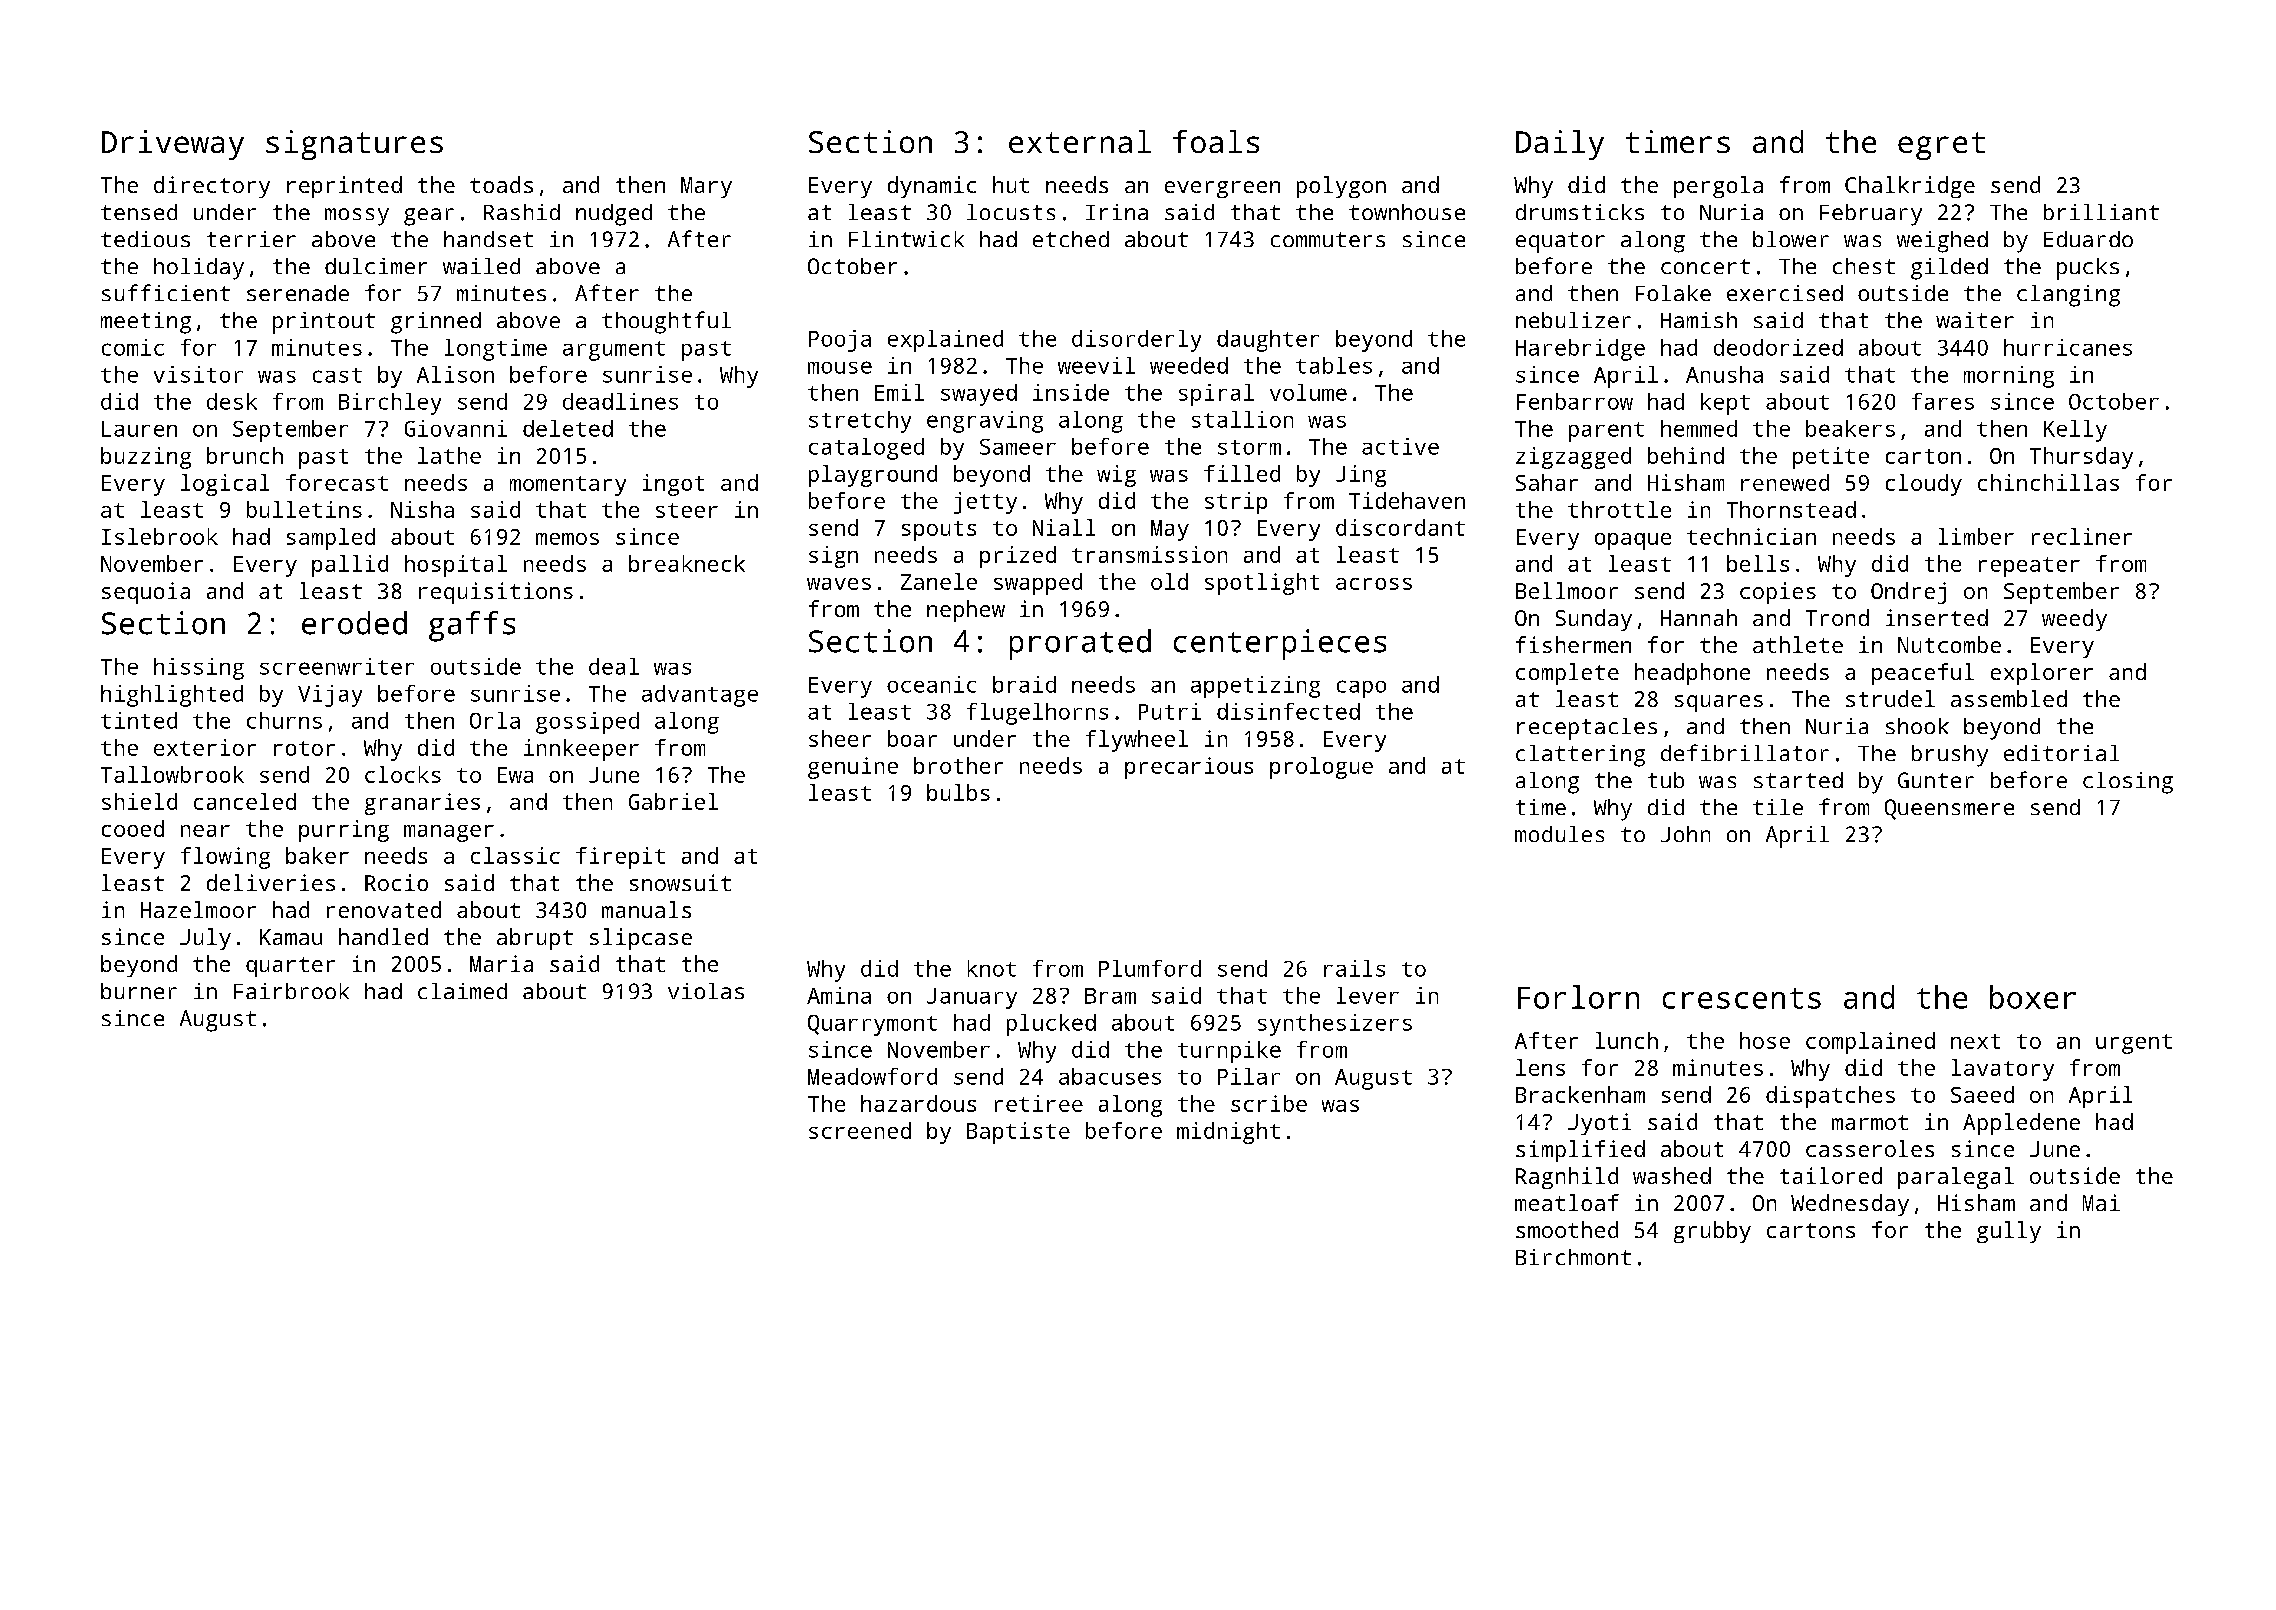 Image resolution: width=2276 pixels, height=1610 pixels. What do you see at coordinates (1573, 1257) in the image?
I see `Birchmont` at bounding box center [1573, 1257].
